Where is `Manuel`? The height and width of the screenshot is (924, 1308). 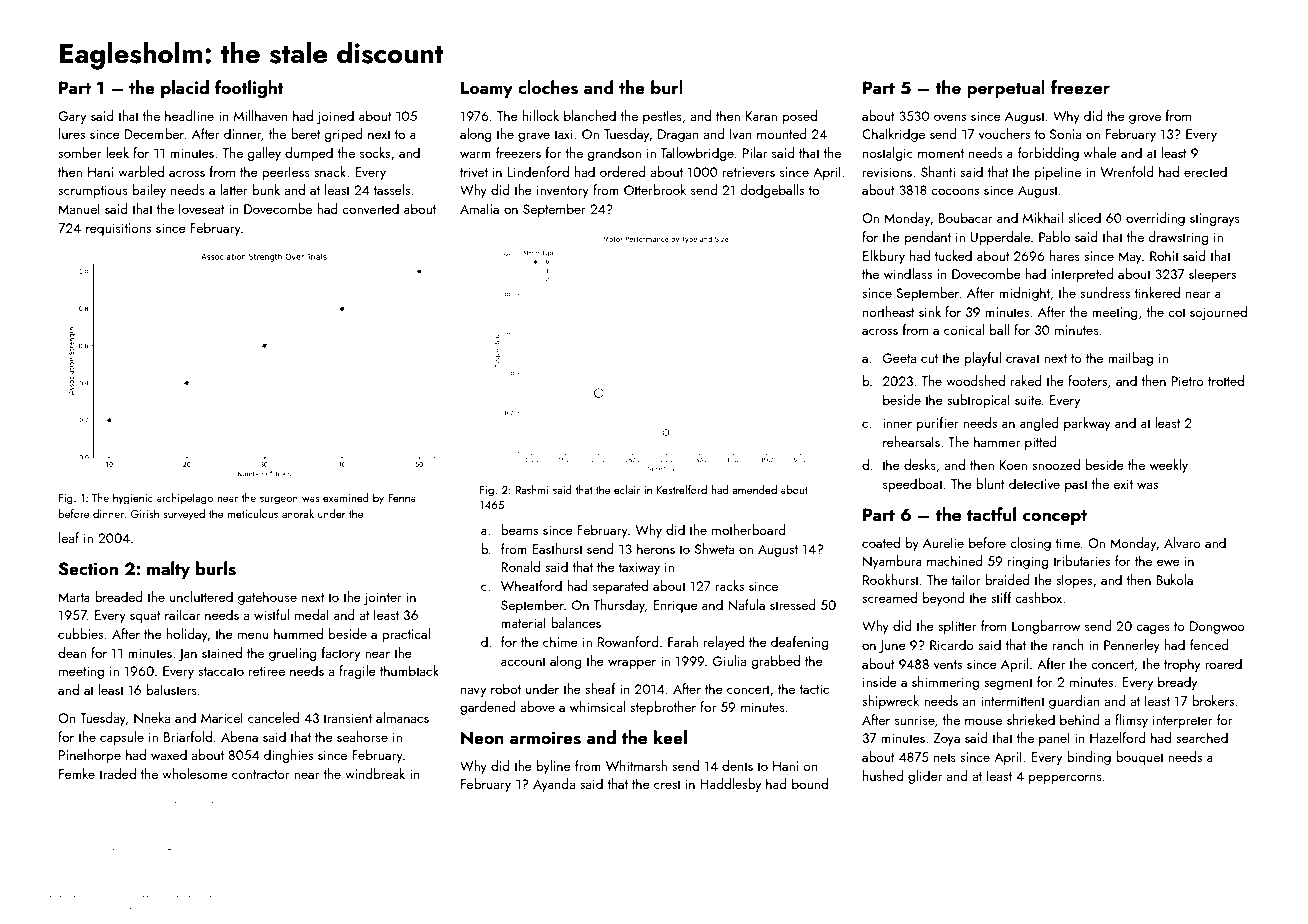 Manuel is located at coordinates (79, 208).
